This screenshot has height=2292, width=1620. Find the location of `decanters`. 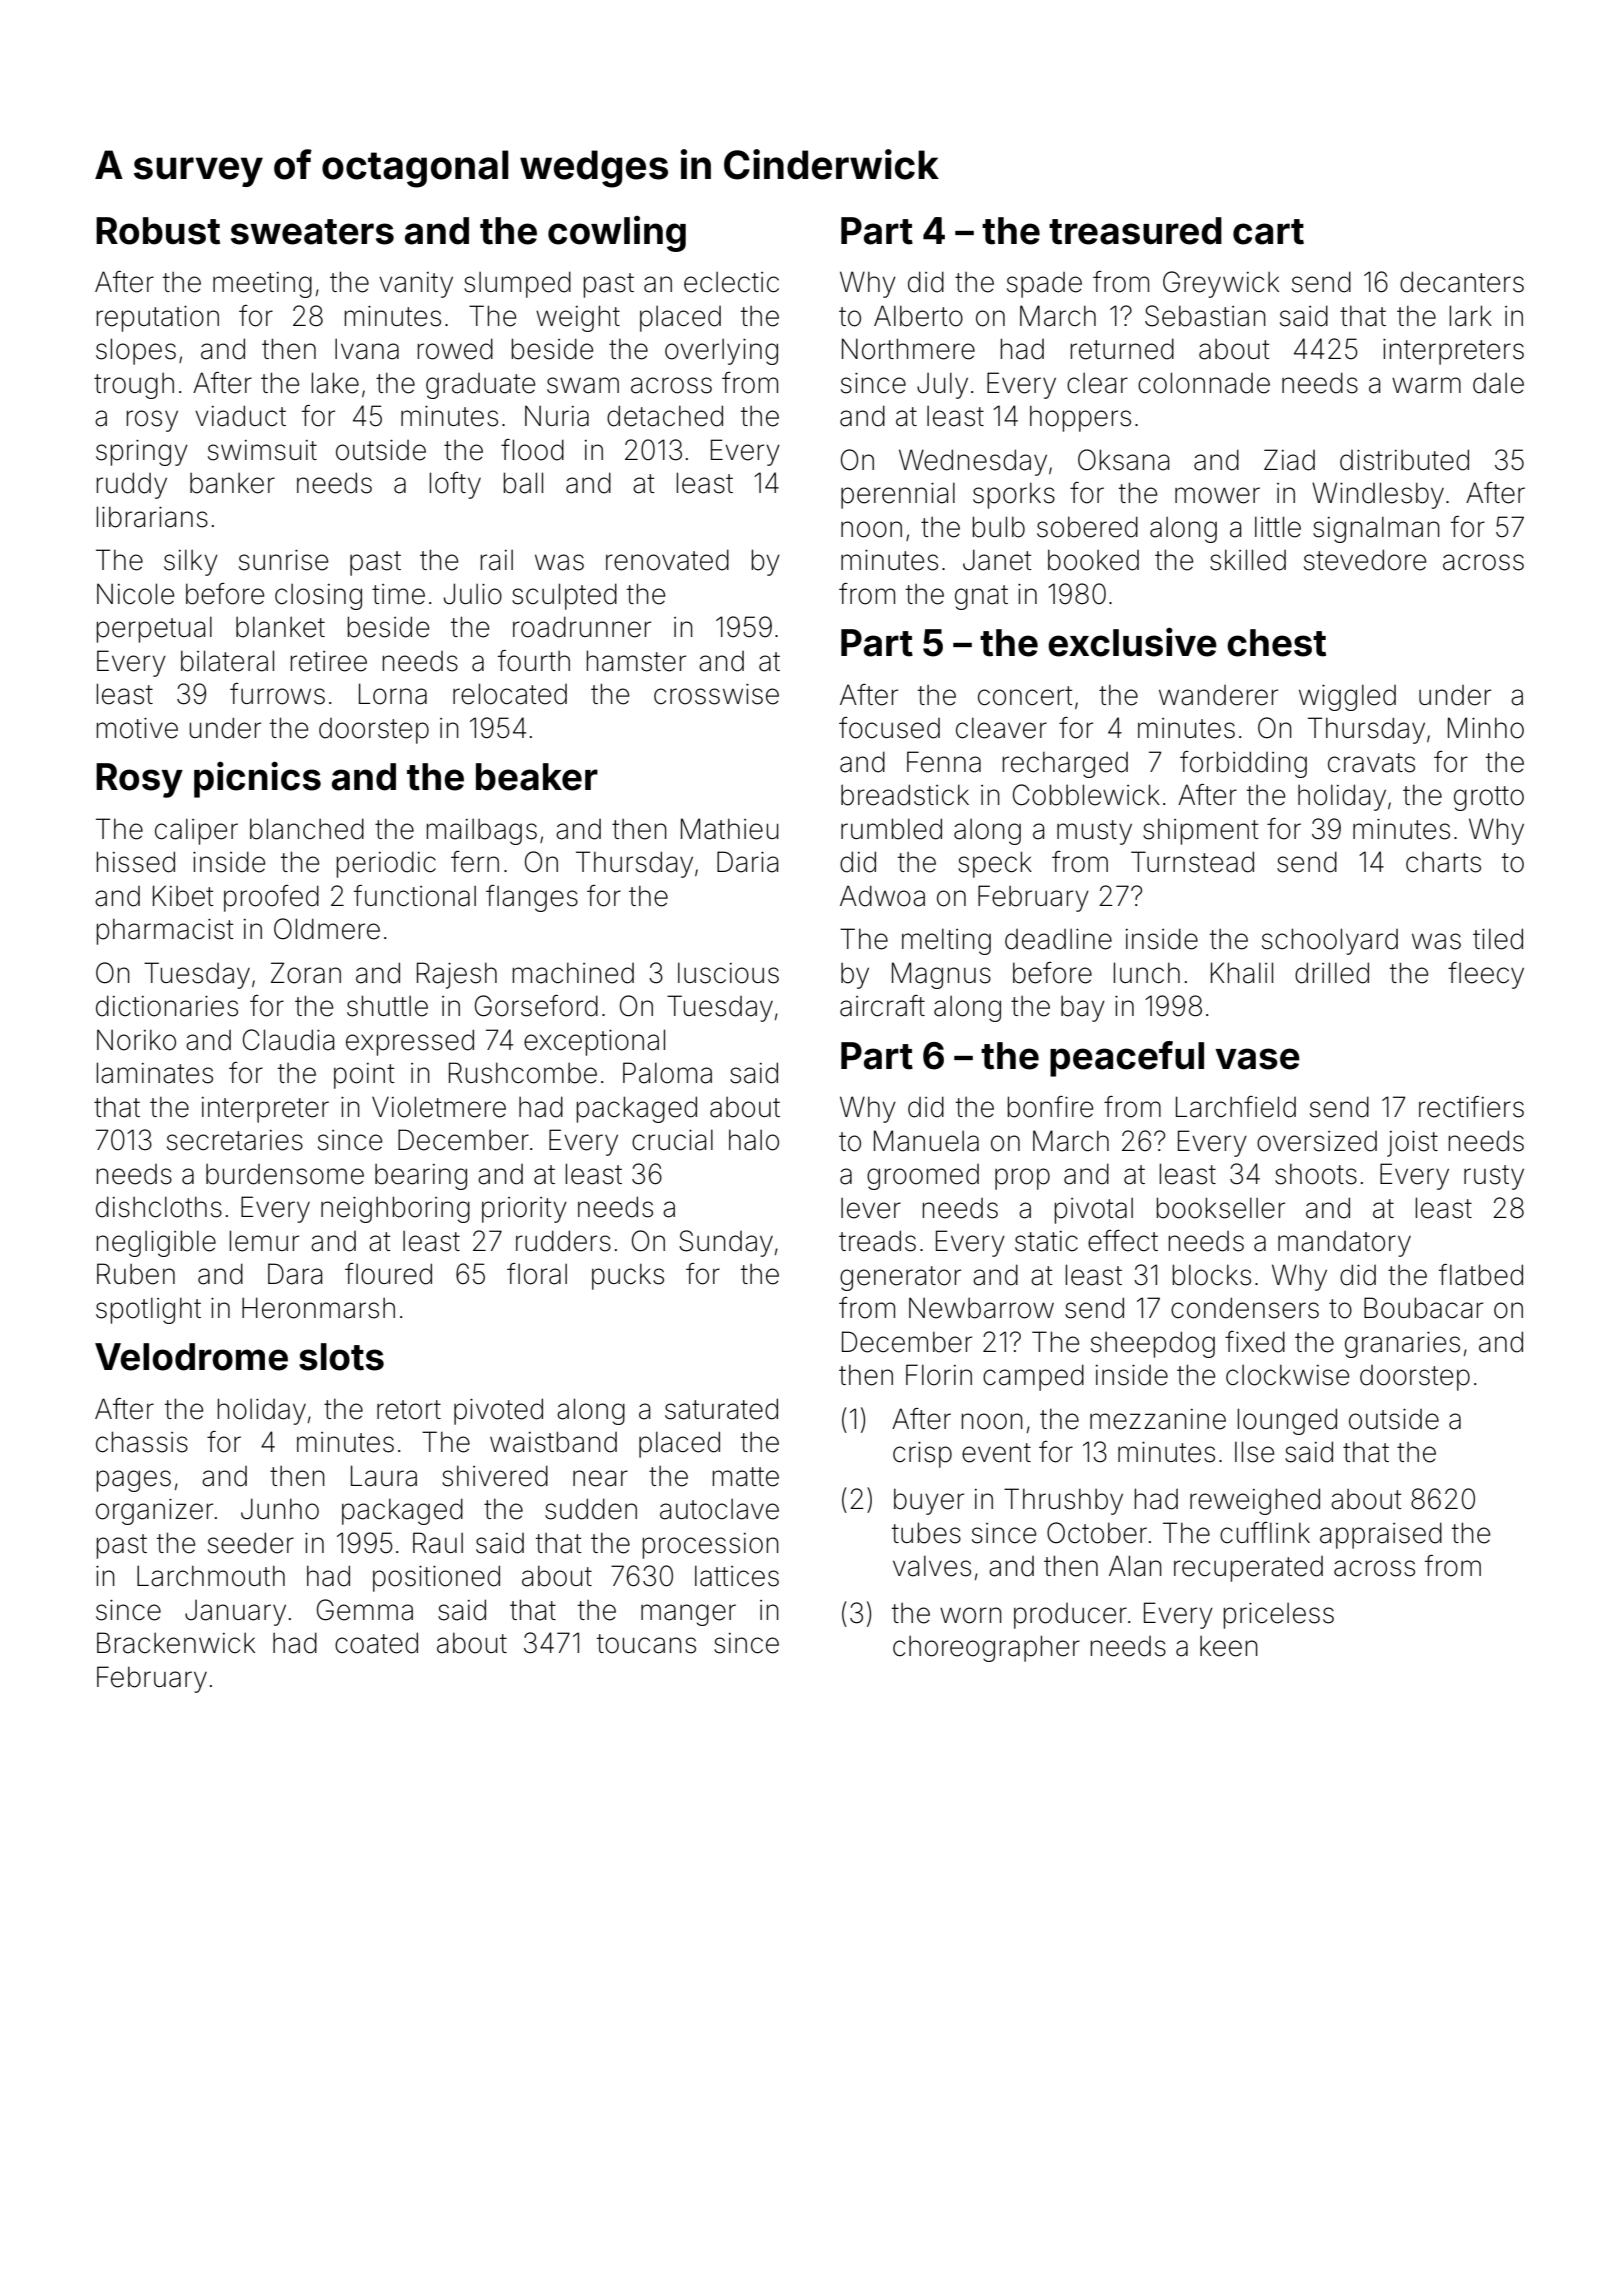

decanters is located at coordinates (1462, 282).
